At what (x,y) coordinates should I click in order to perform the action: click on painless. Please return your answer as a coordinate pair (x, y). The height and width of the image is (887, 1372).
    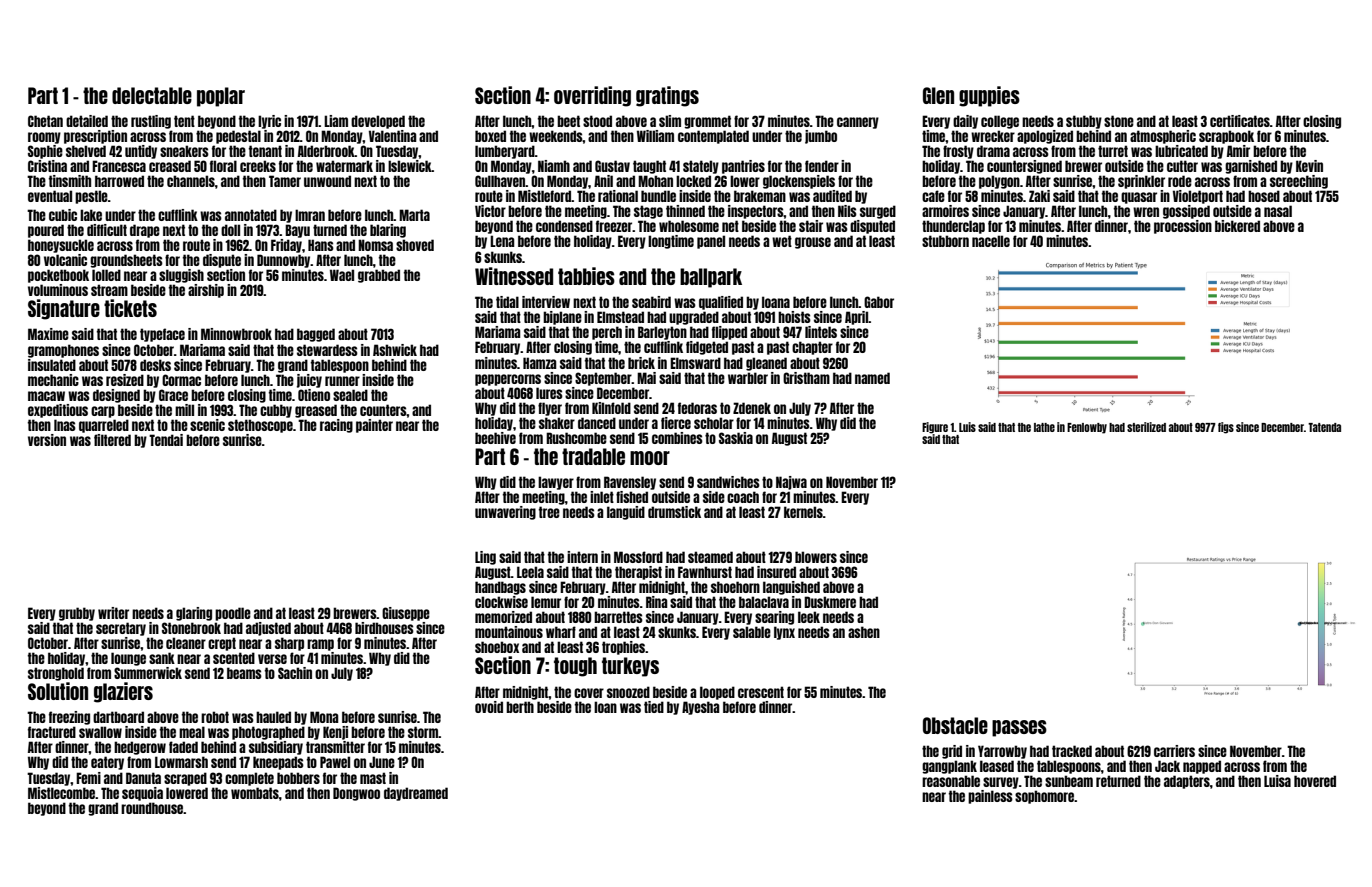
    Looking at the image, I should click on (990, 797).
